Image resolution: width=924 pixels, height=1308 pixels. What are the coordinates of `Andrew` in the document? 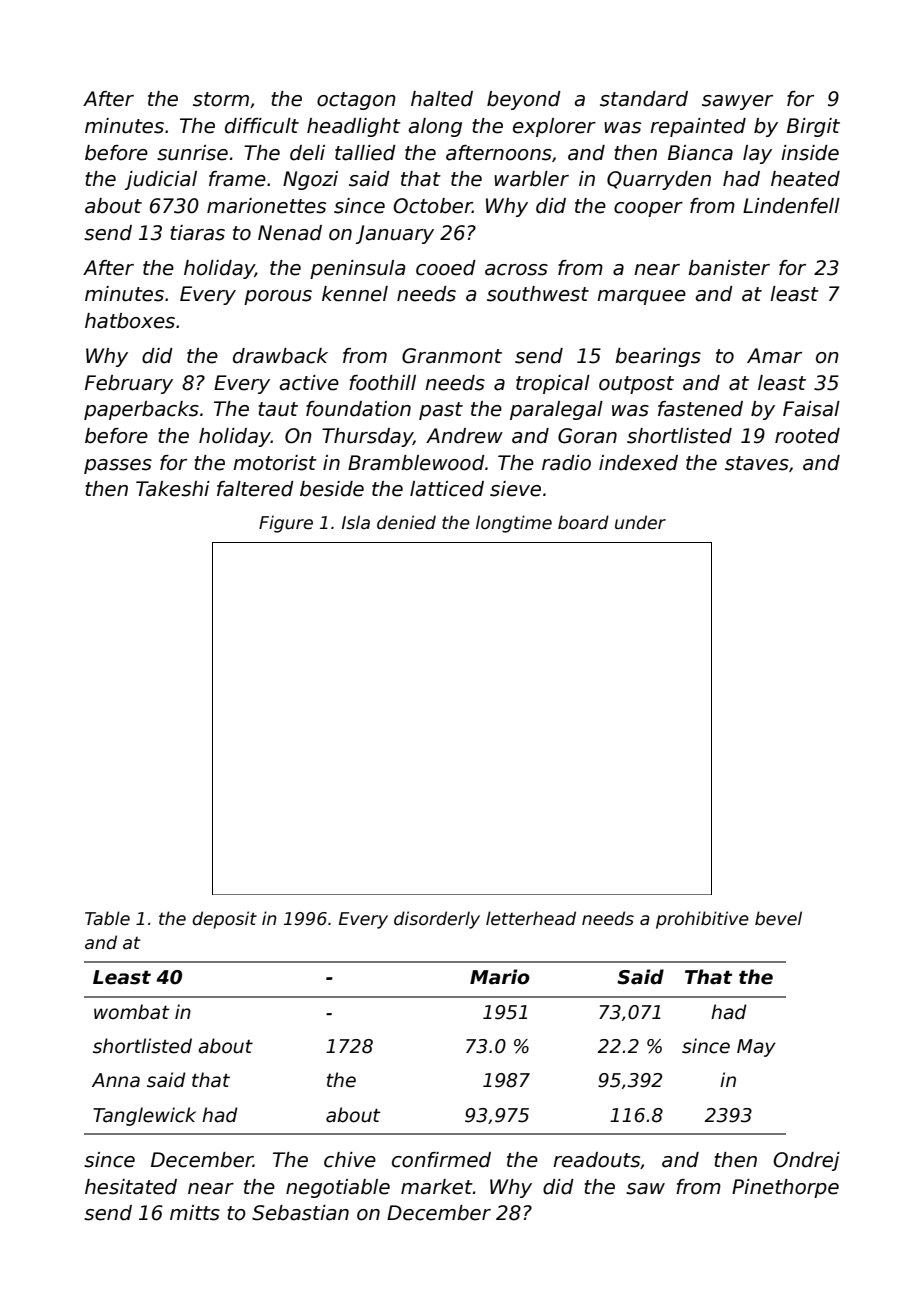 It's located at (464, 436).
